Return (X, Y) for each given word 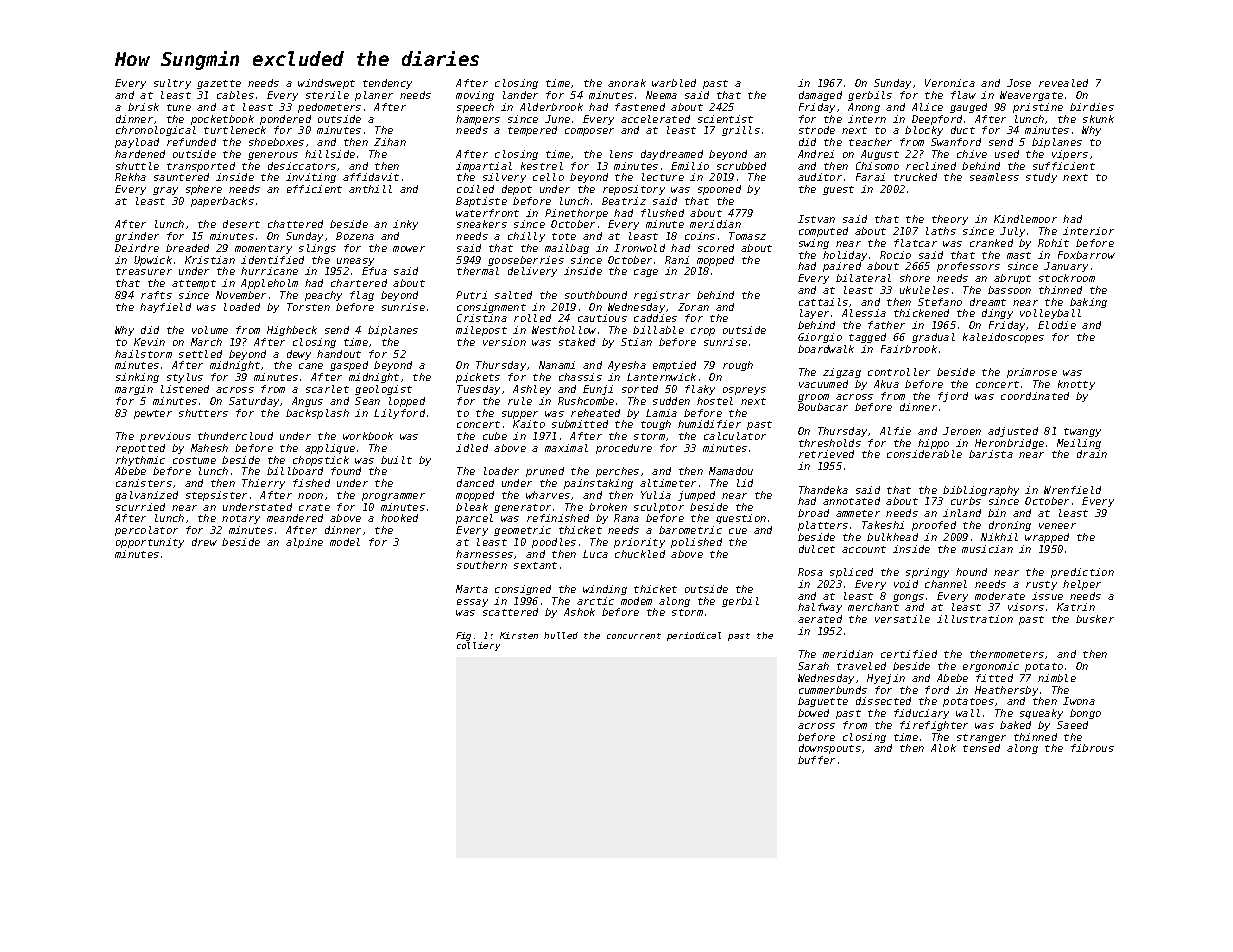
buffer (816, 760)
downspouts (830, 749)
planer (374, 96)
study (1041, 178)
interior (1088, 231)
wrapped (1047, 538)
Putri (471, 295)
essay (472, 603)
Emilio (690, 166)
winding (605, 590)
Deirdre (137, 248)
